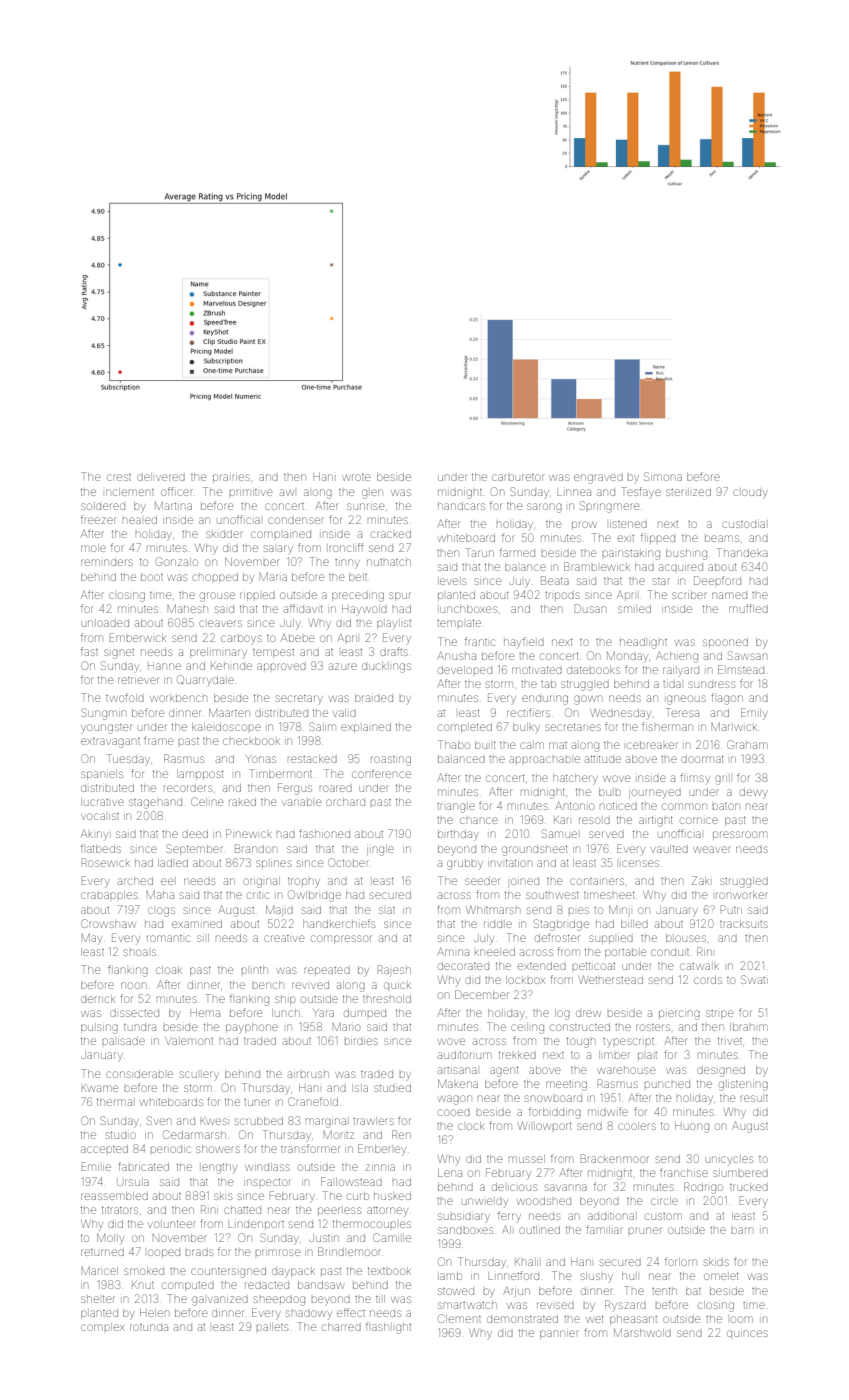 The height and width of the document is (1400, 849). I want to click on shoals, so click(140, 952).
